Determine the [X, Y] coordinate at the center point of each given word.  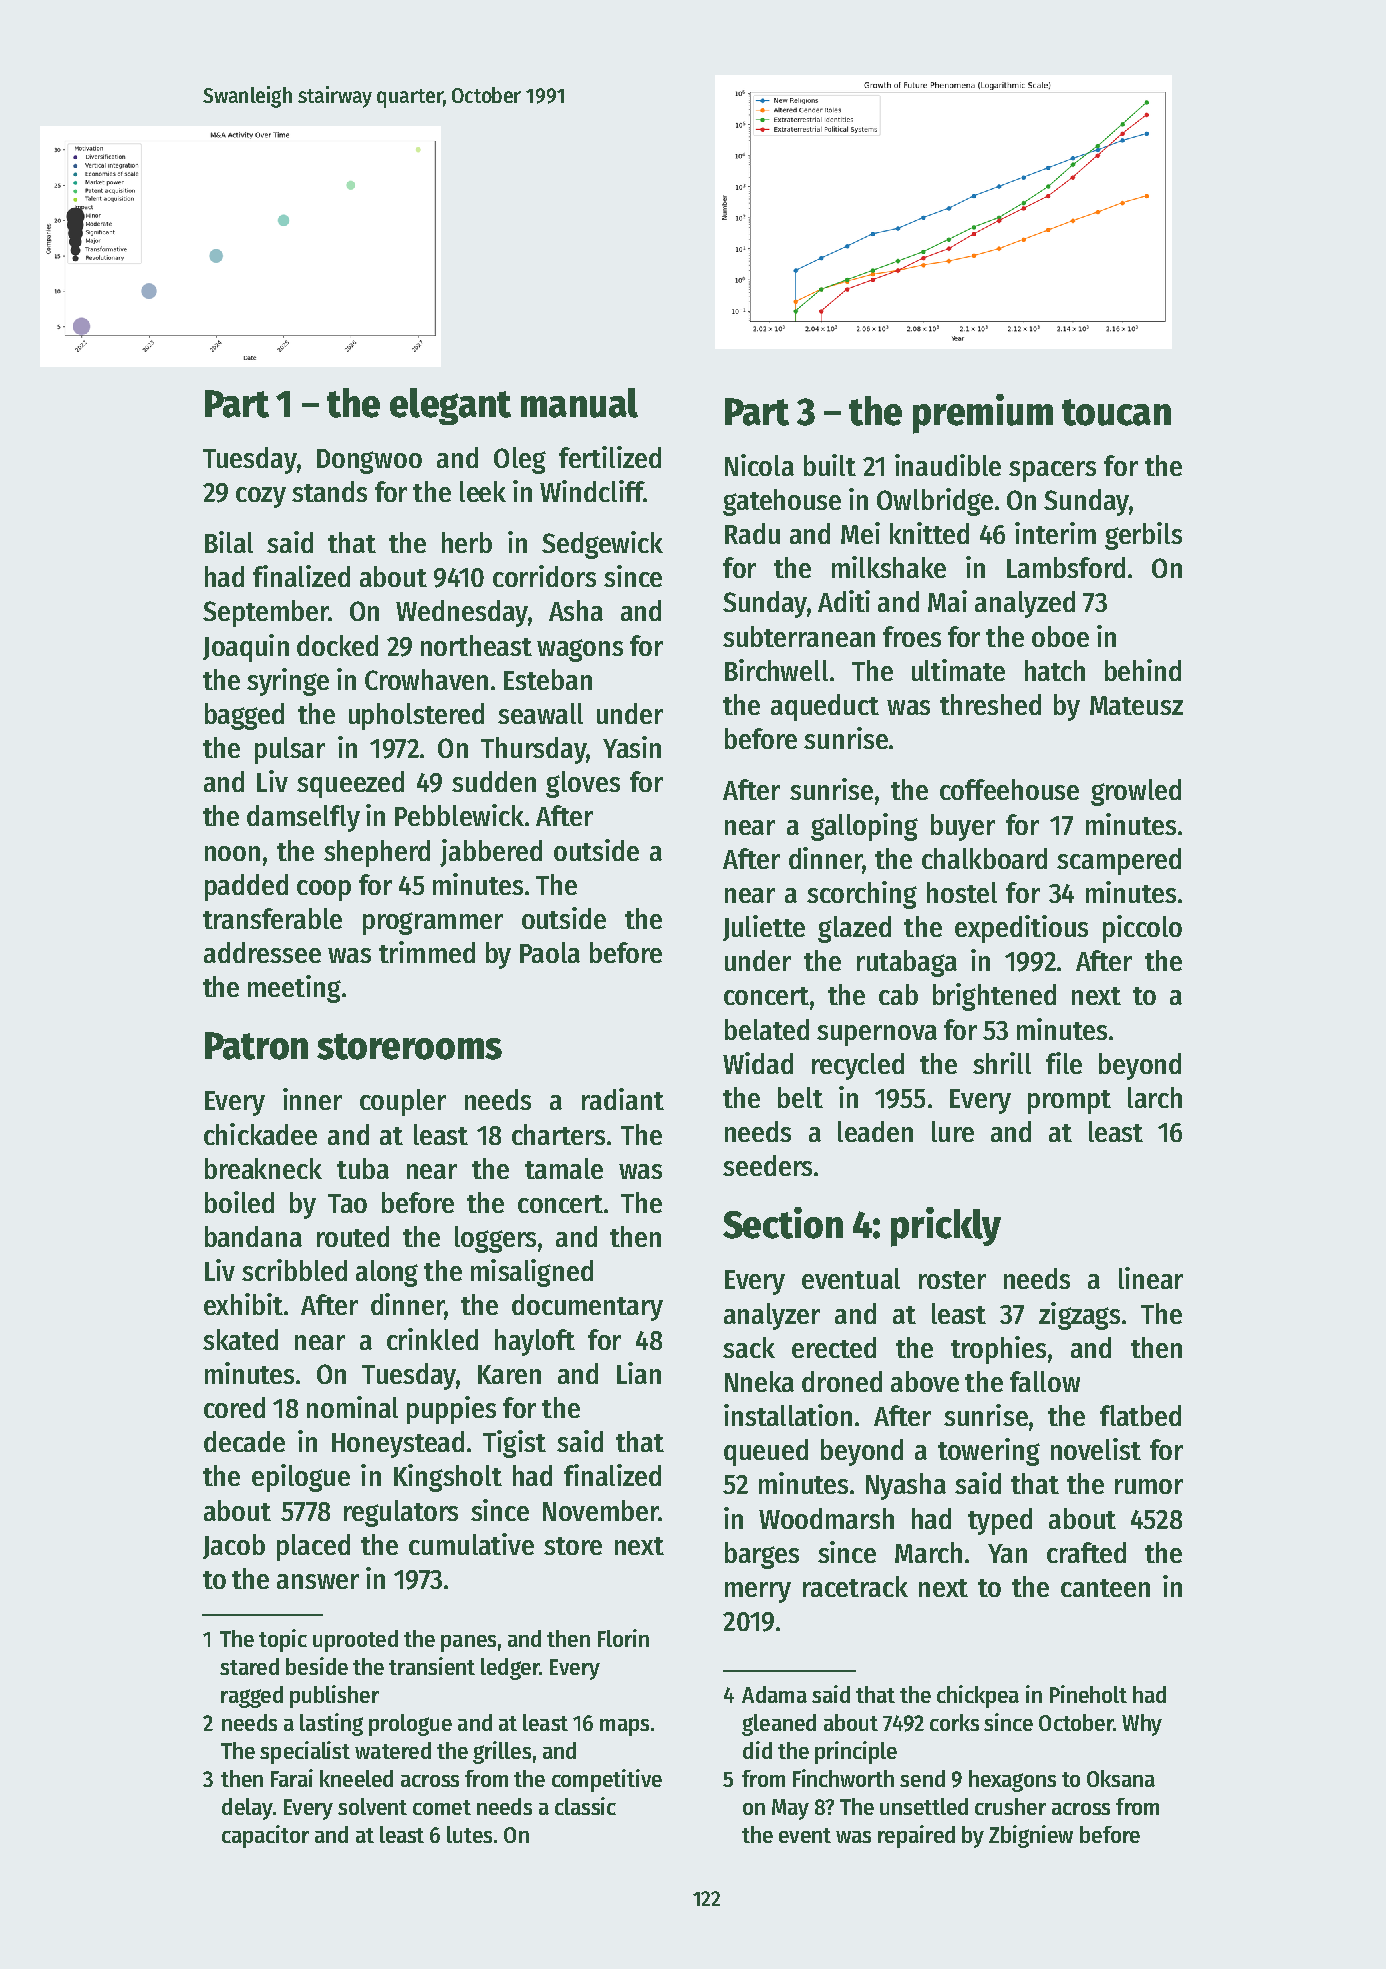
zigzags [1079, 1316]
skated [240, 1339]
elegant [450, 406]
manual [579, 403]
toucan [1116, 412]
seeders [767, 1165]
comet [442, 1807]
